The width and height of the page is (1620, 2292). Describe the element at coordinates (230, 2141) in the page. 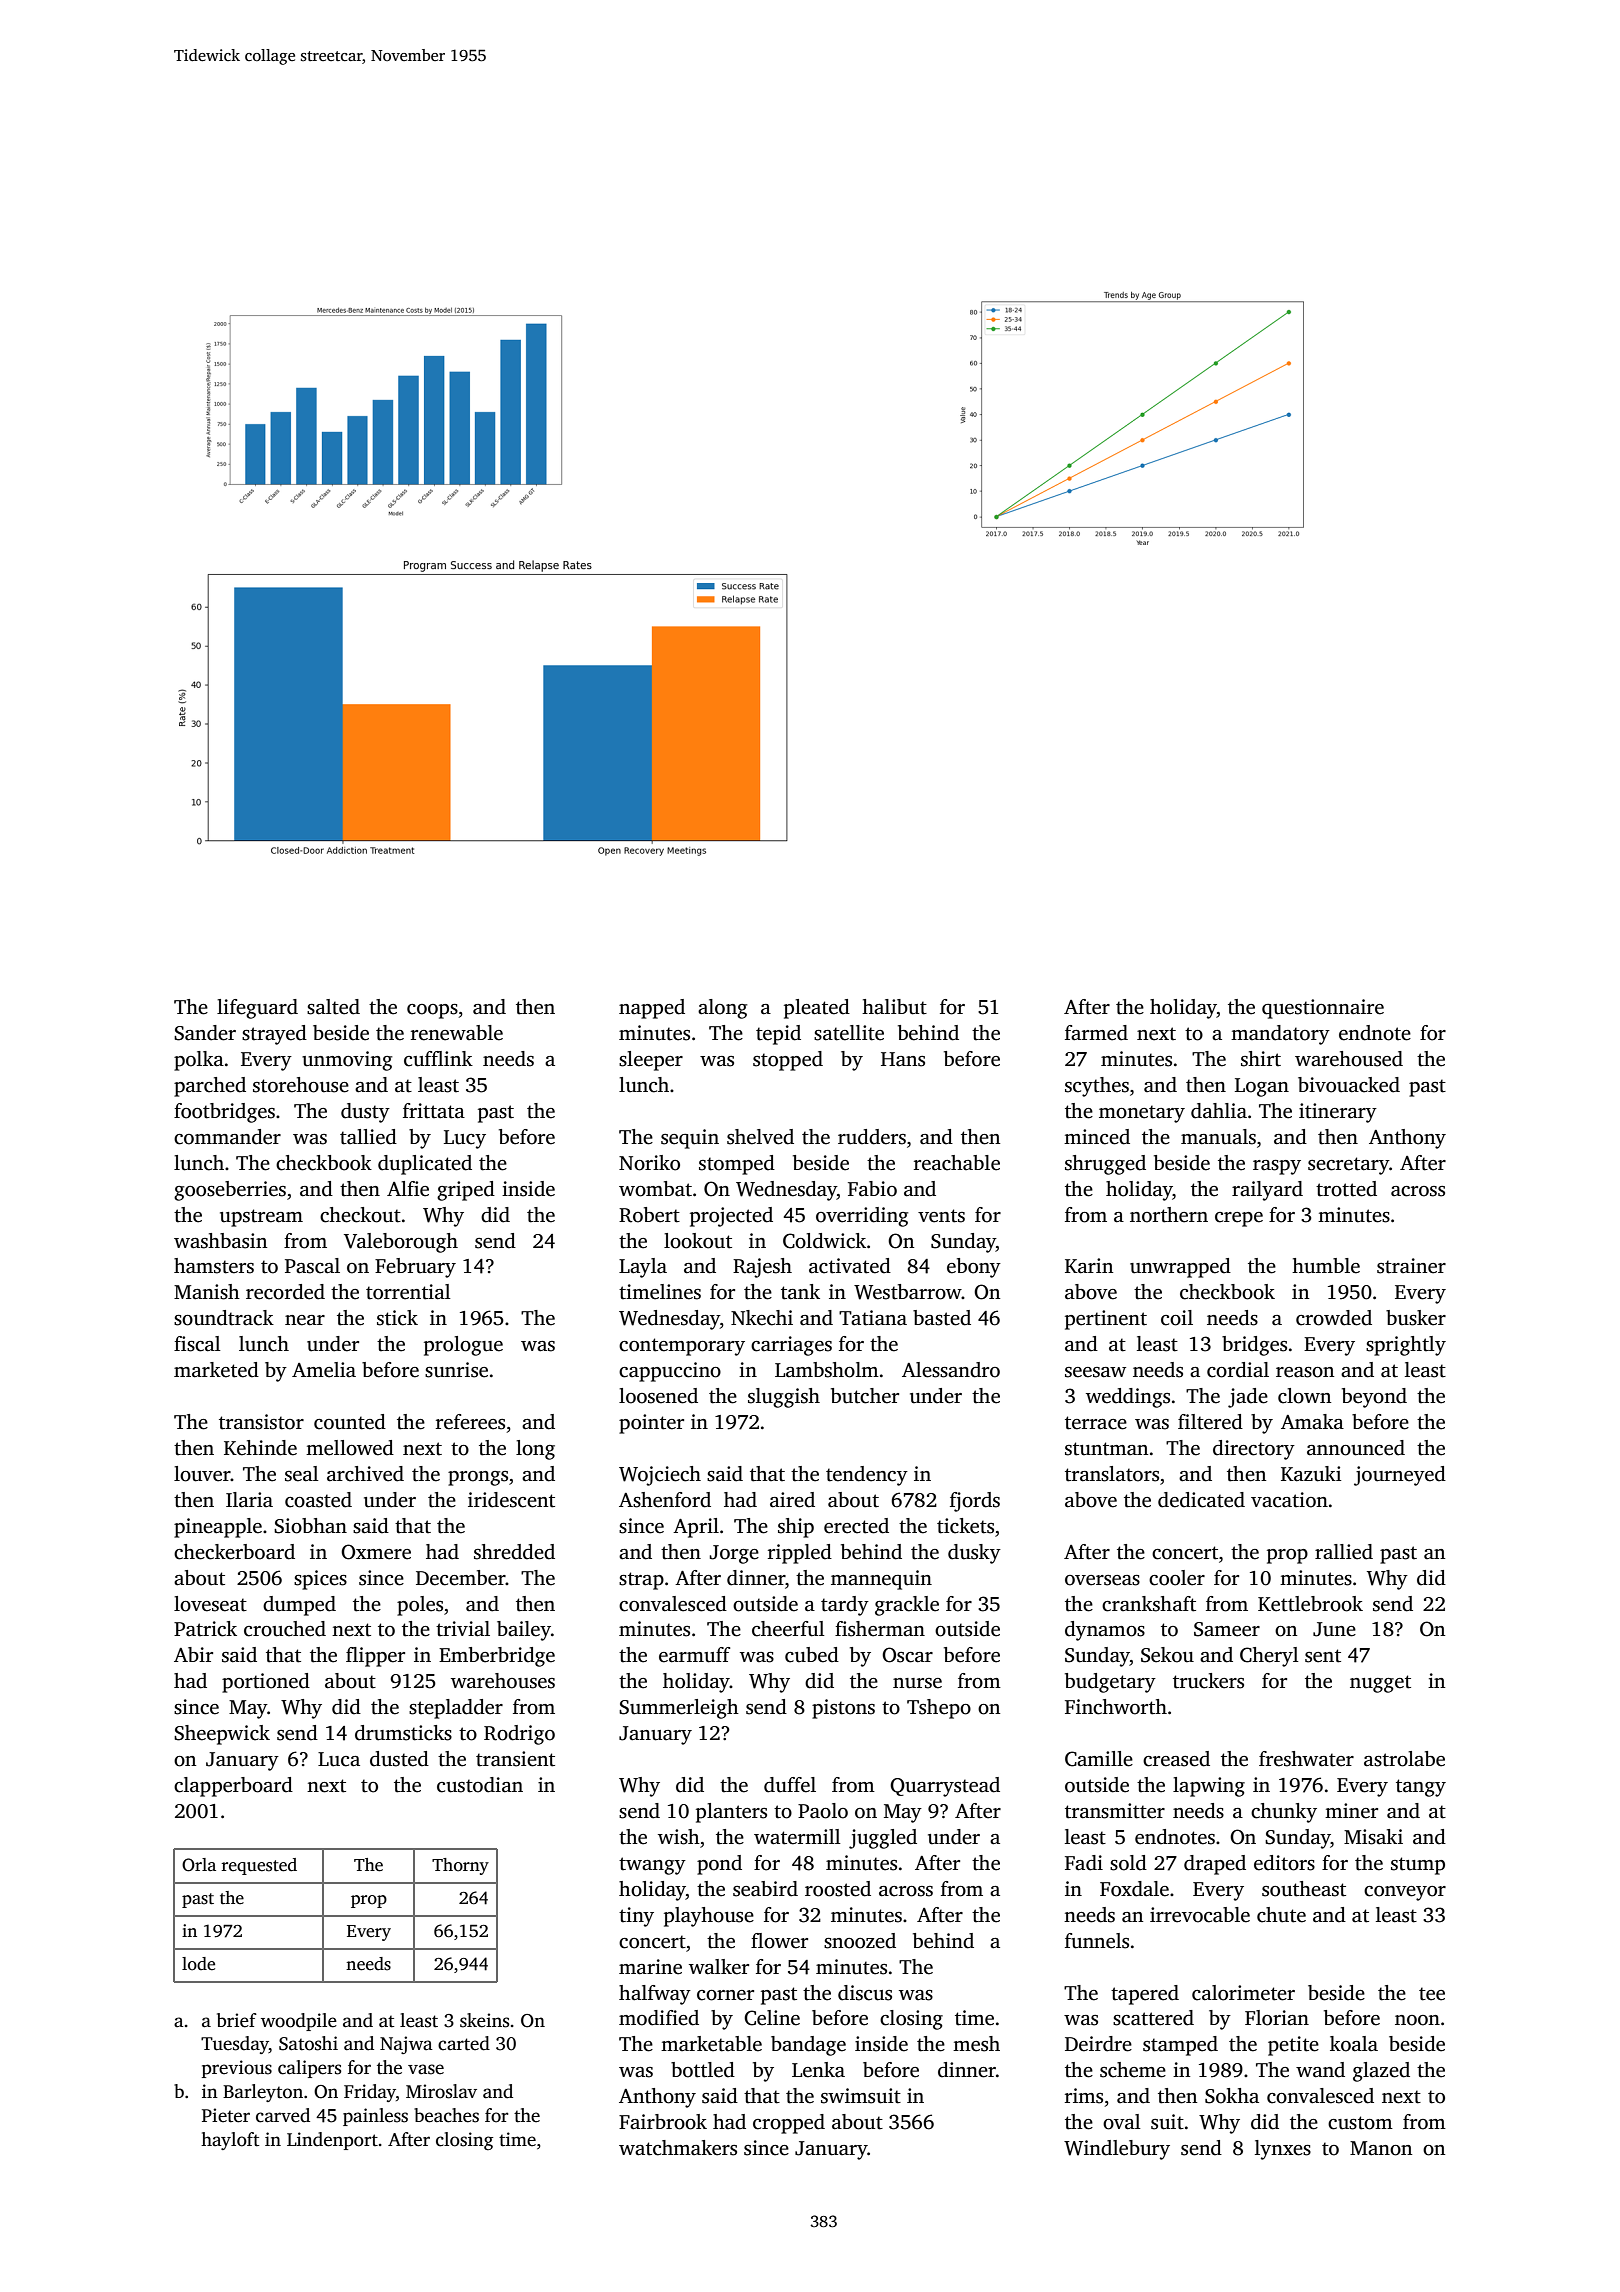

I see `hayloft` at that location.
